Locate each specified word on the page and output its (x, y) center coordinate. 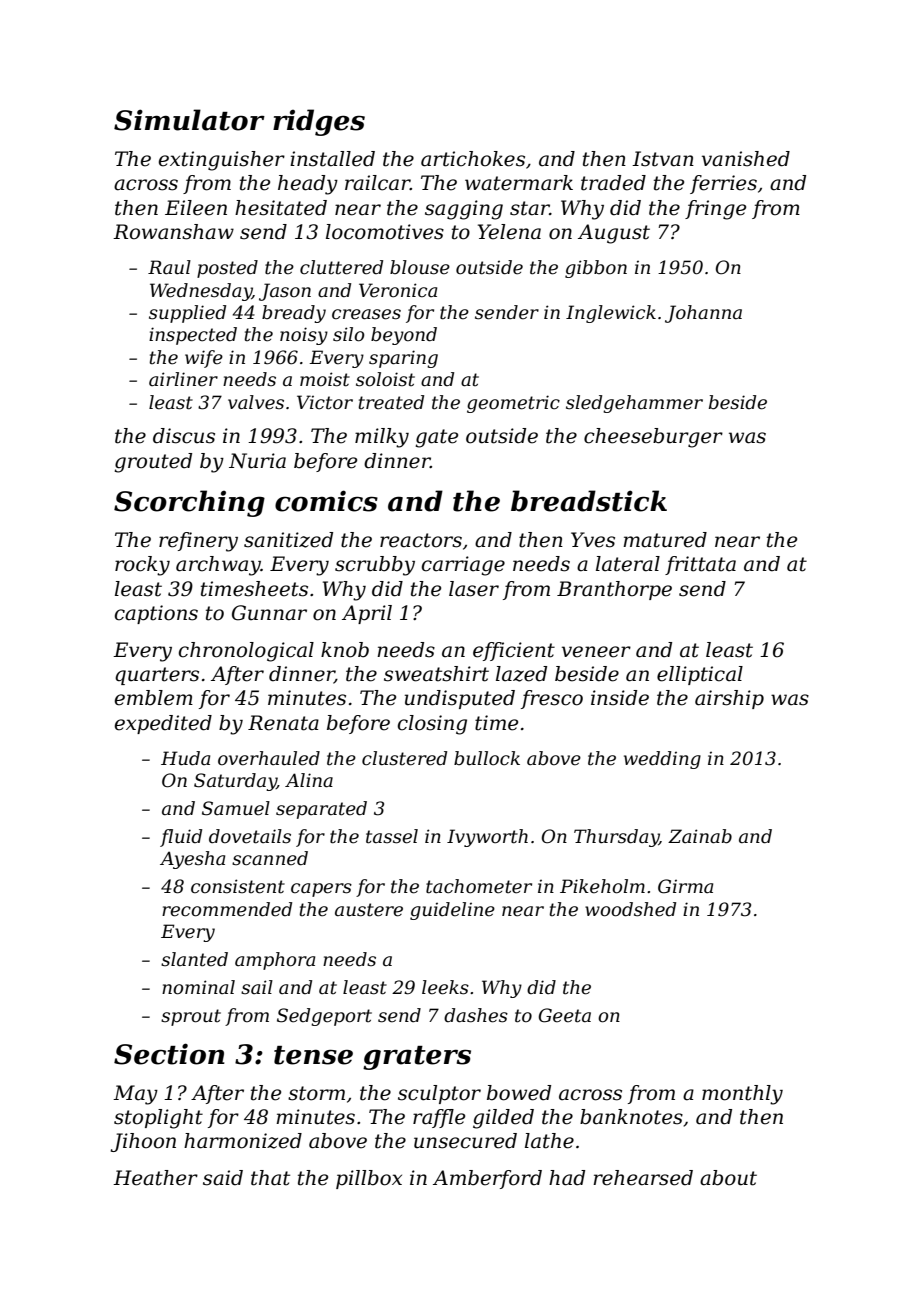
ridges (319, 122)
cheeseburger (653, 438)
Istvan (663, 159)
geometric (513, 404)
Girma (685, 886)
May (135, 1095)
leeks (445, 987)
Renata (283, 723)
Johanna (703, 314)
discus (184, 436)
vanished (746, 159)
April (367, 614)
